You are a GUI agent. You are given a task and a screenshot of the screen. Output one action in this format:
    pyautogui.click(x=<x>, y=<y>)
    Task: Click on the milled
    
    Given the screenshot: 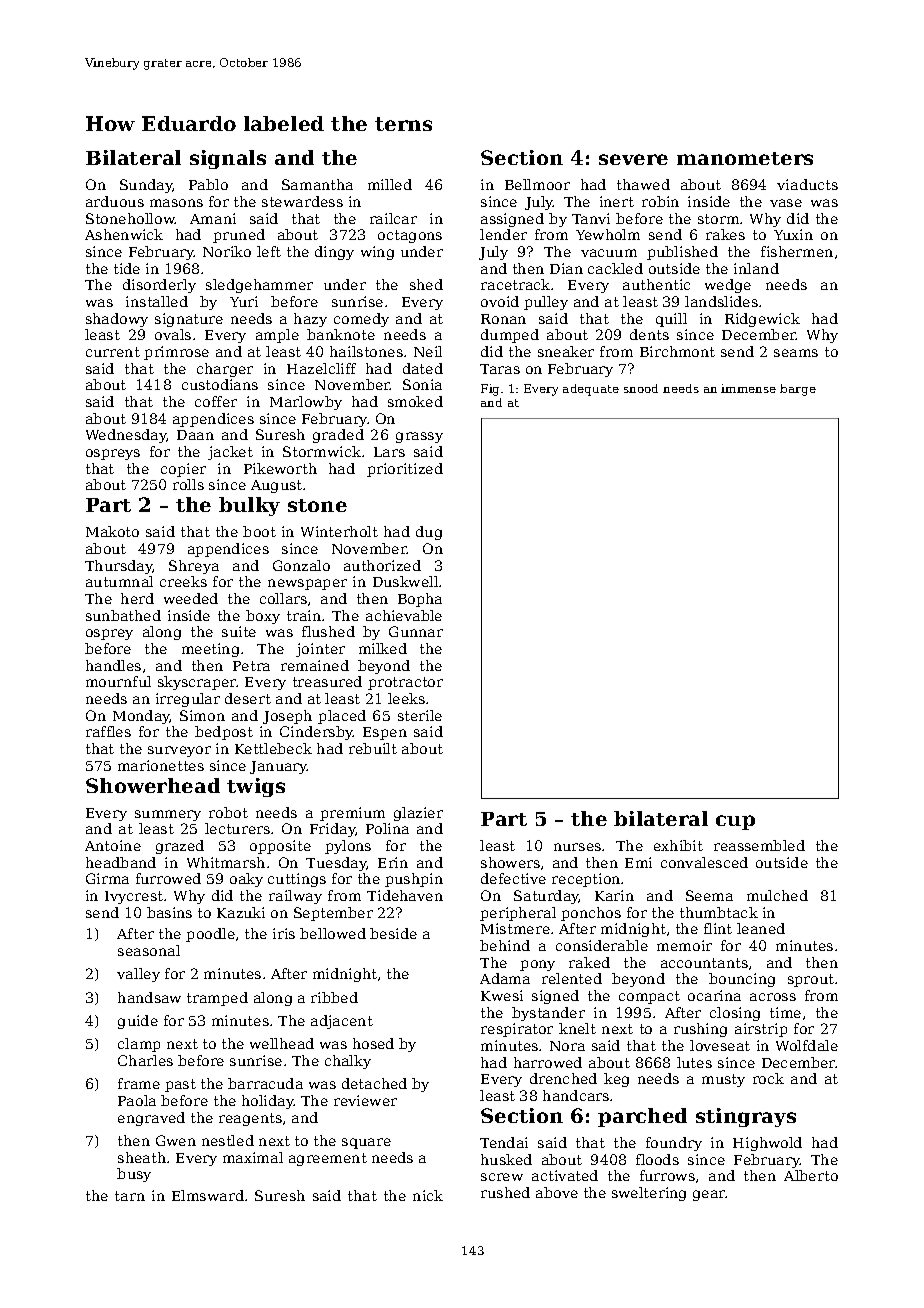 What is the action you would take?
    pyautogui.click(x=390, y=184)
